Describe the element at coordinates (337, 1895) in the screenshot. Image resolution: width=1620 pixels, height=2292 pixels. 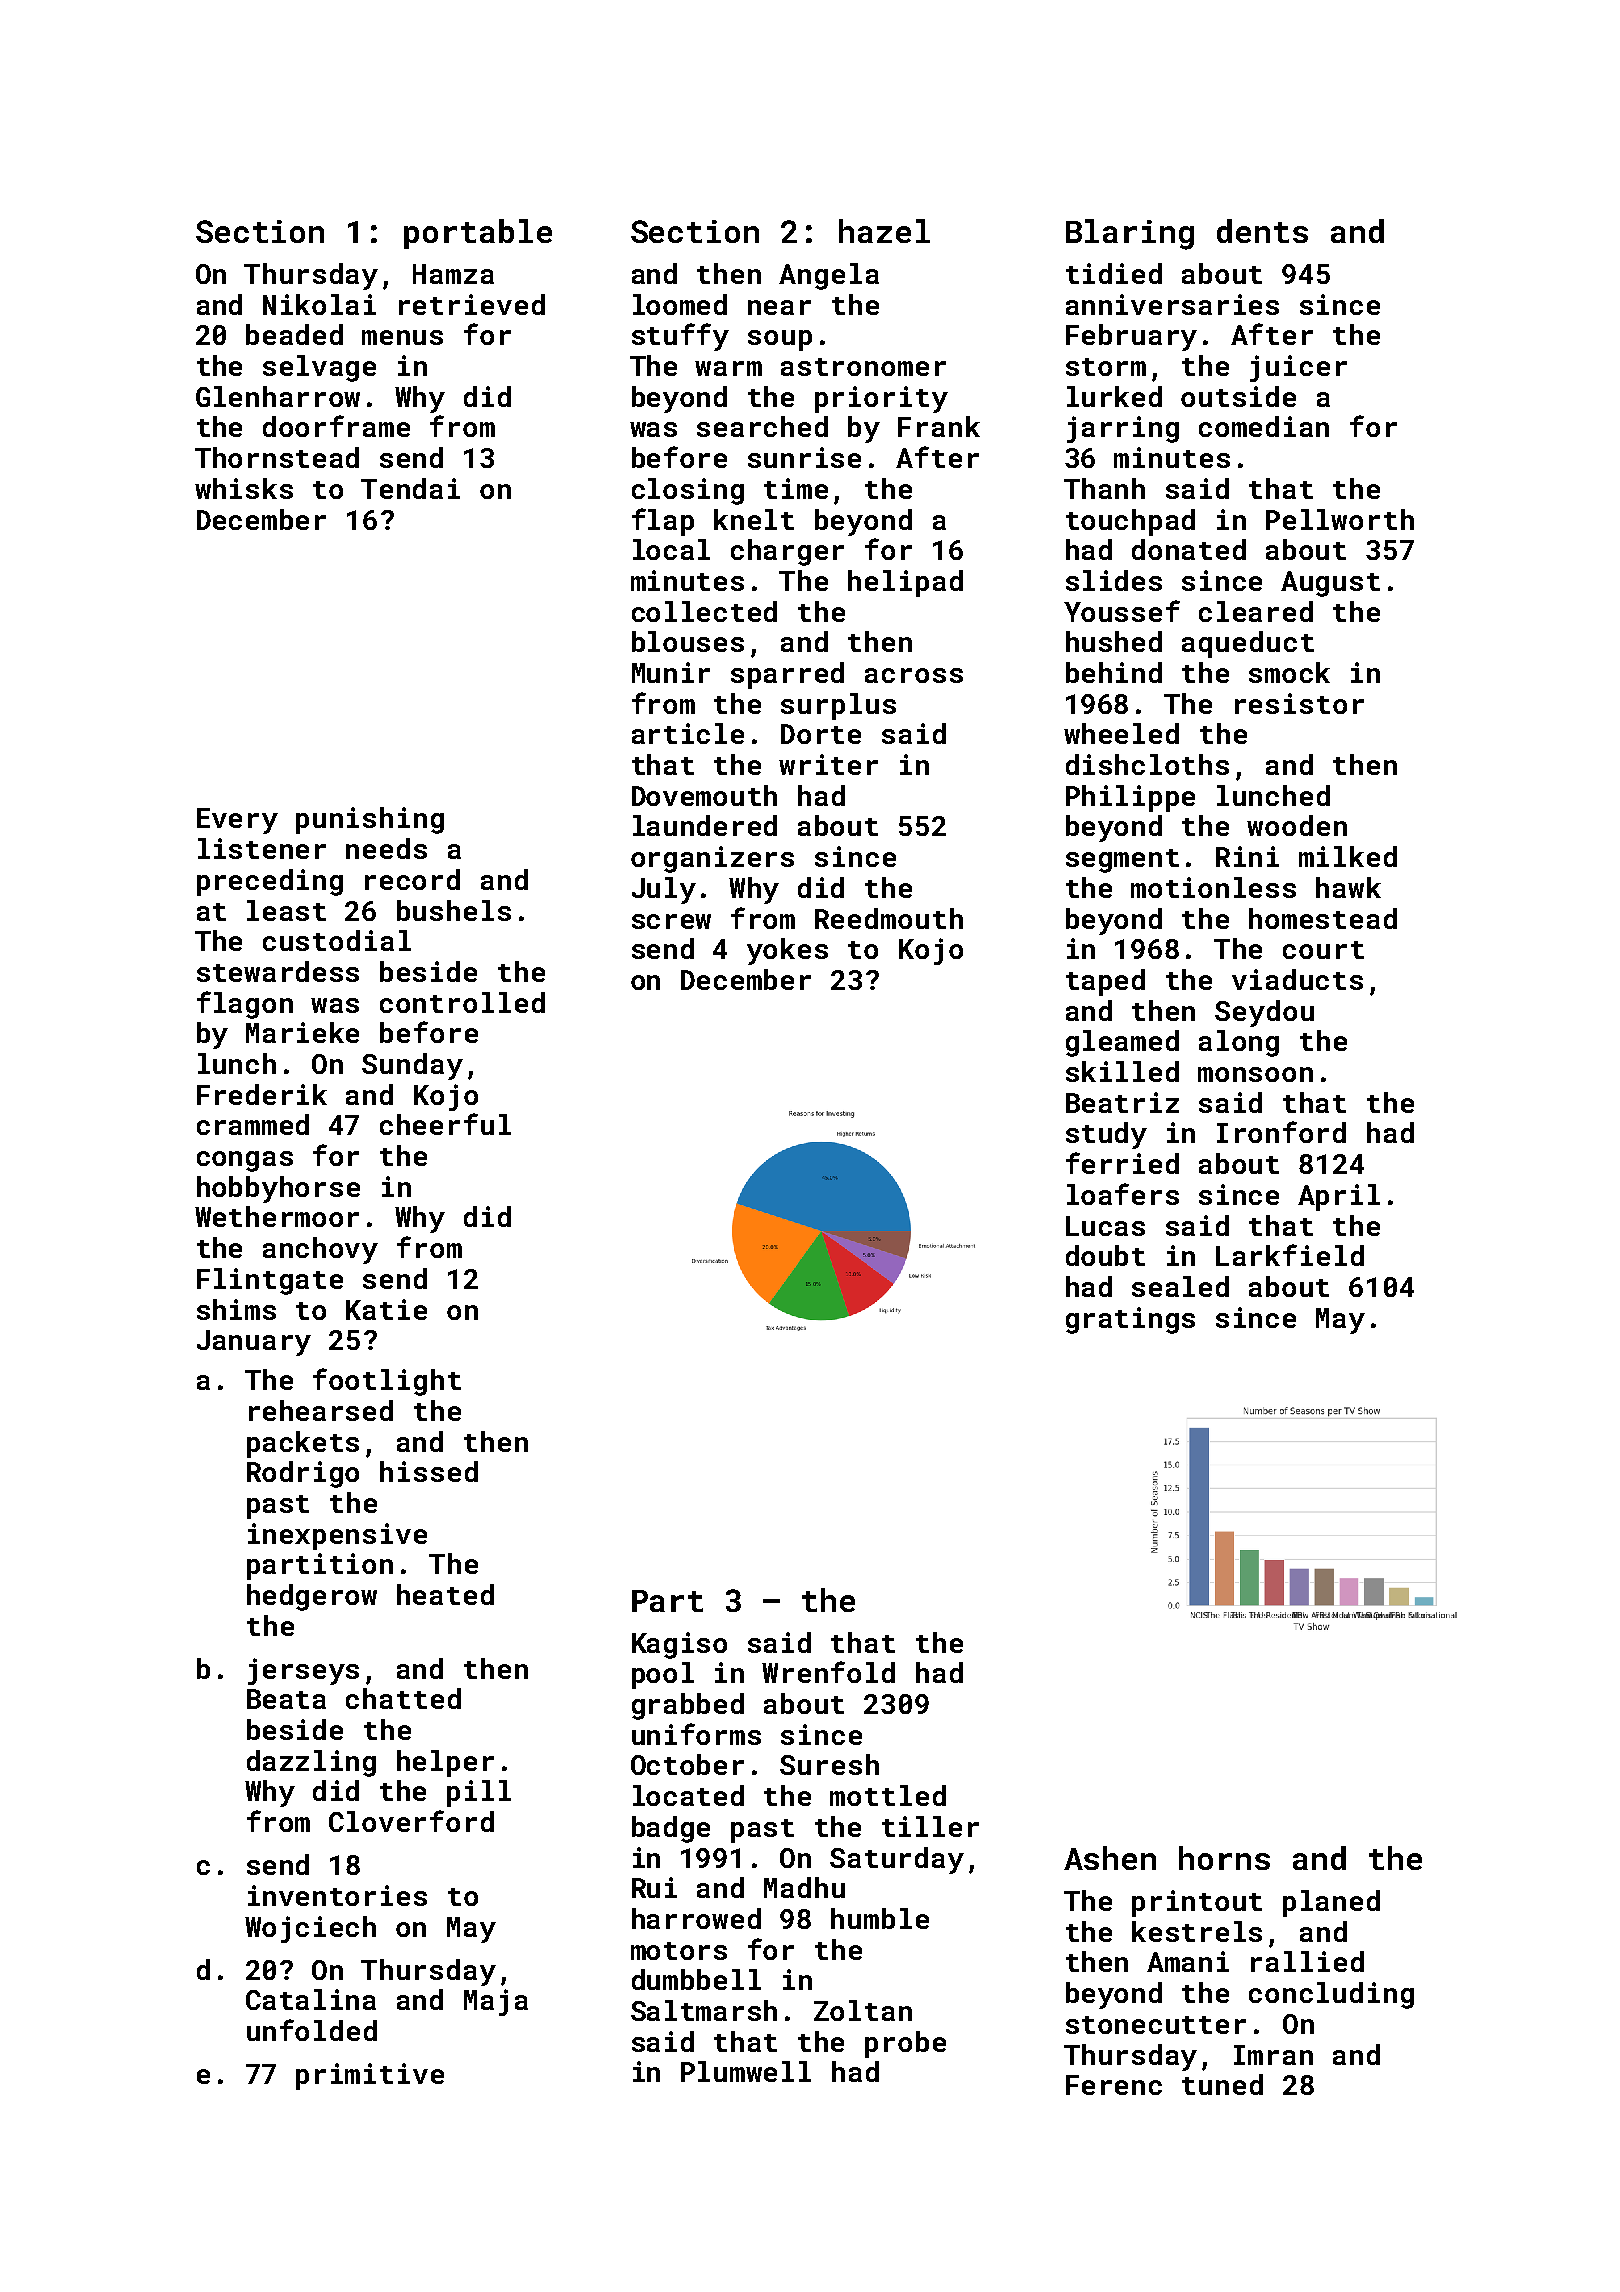
I see `inventories` at that location.
